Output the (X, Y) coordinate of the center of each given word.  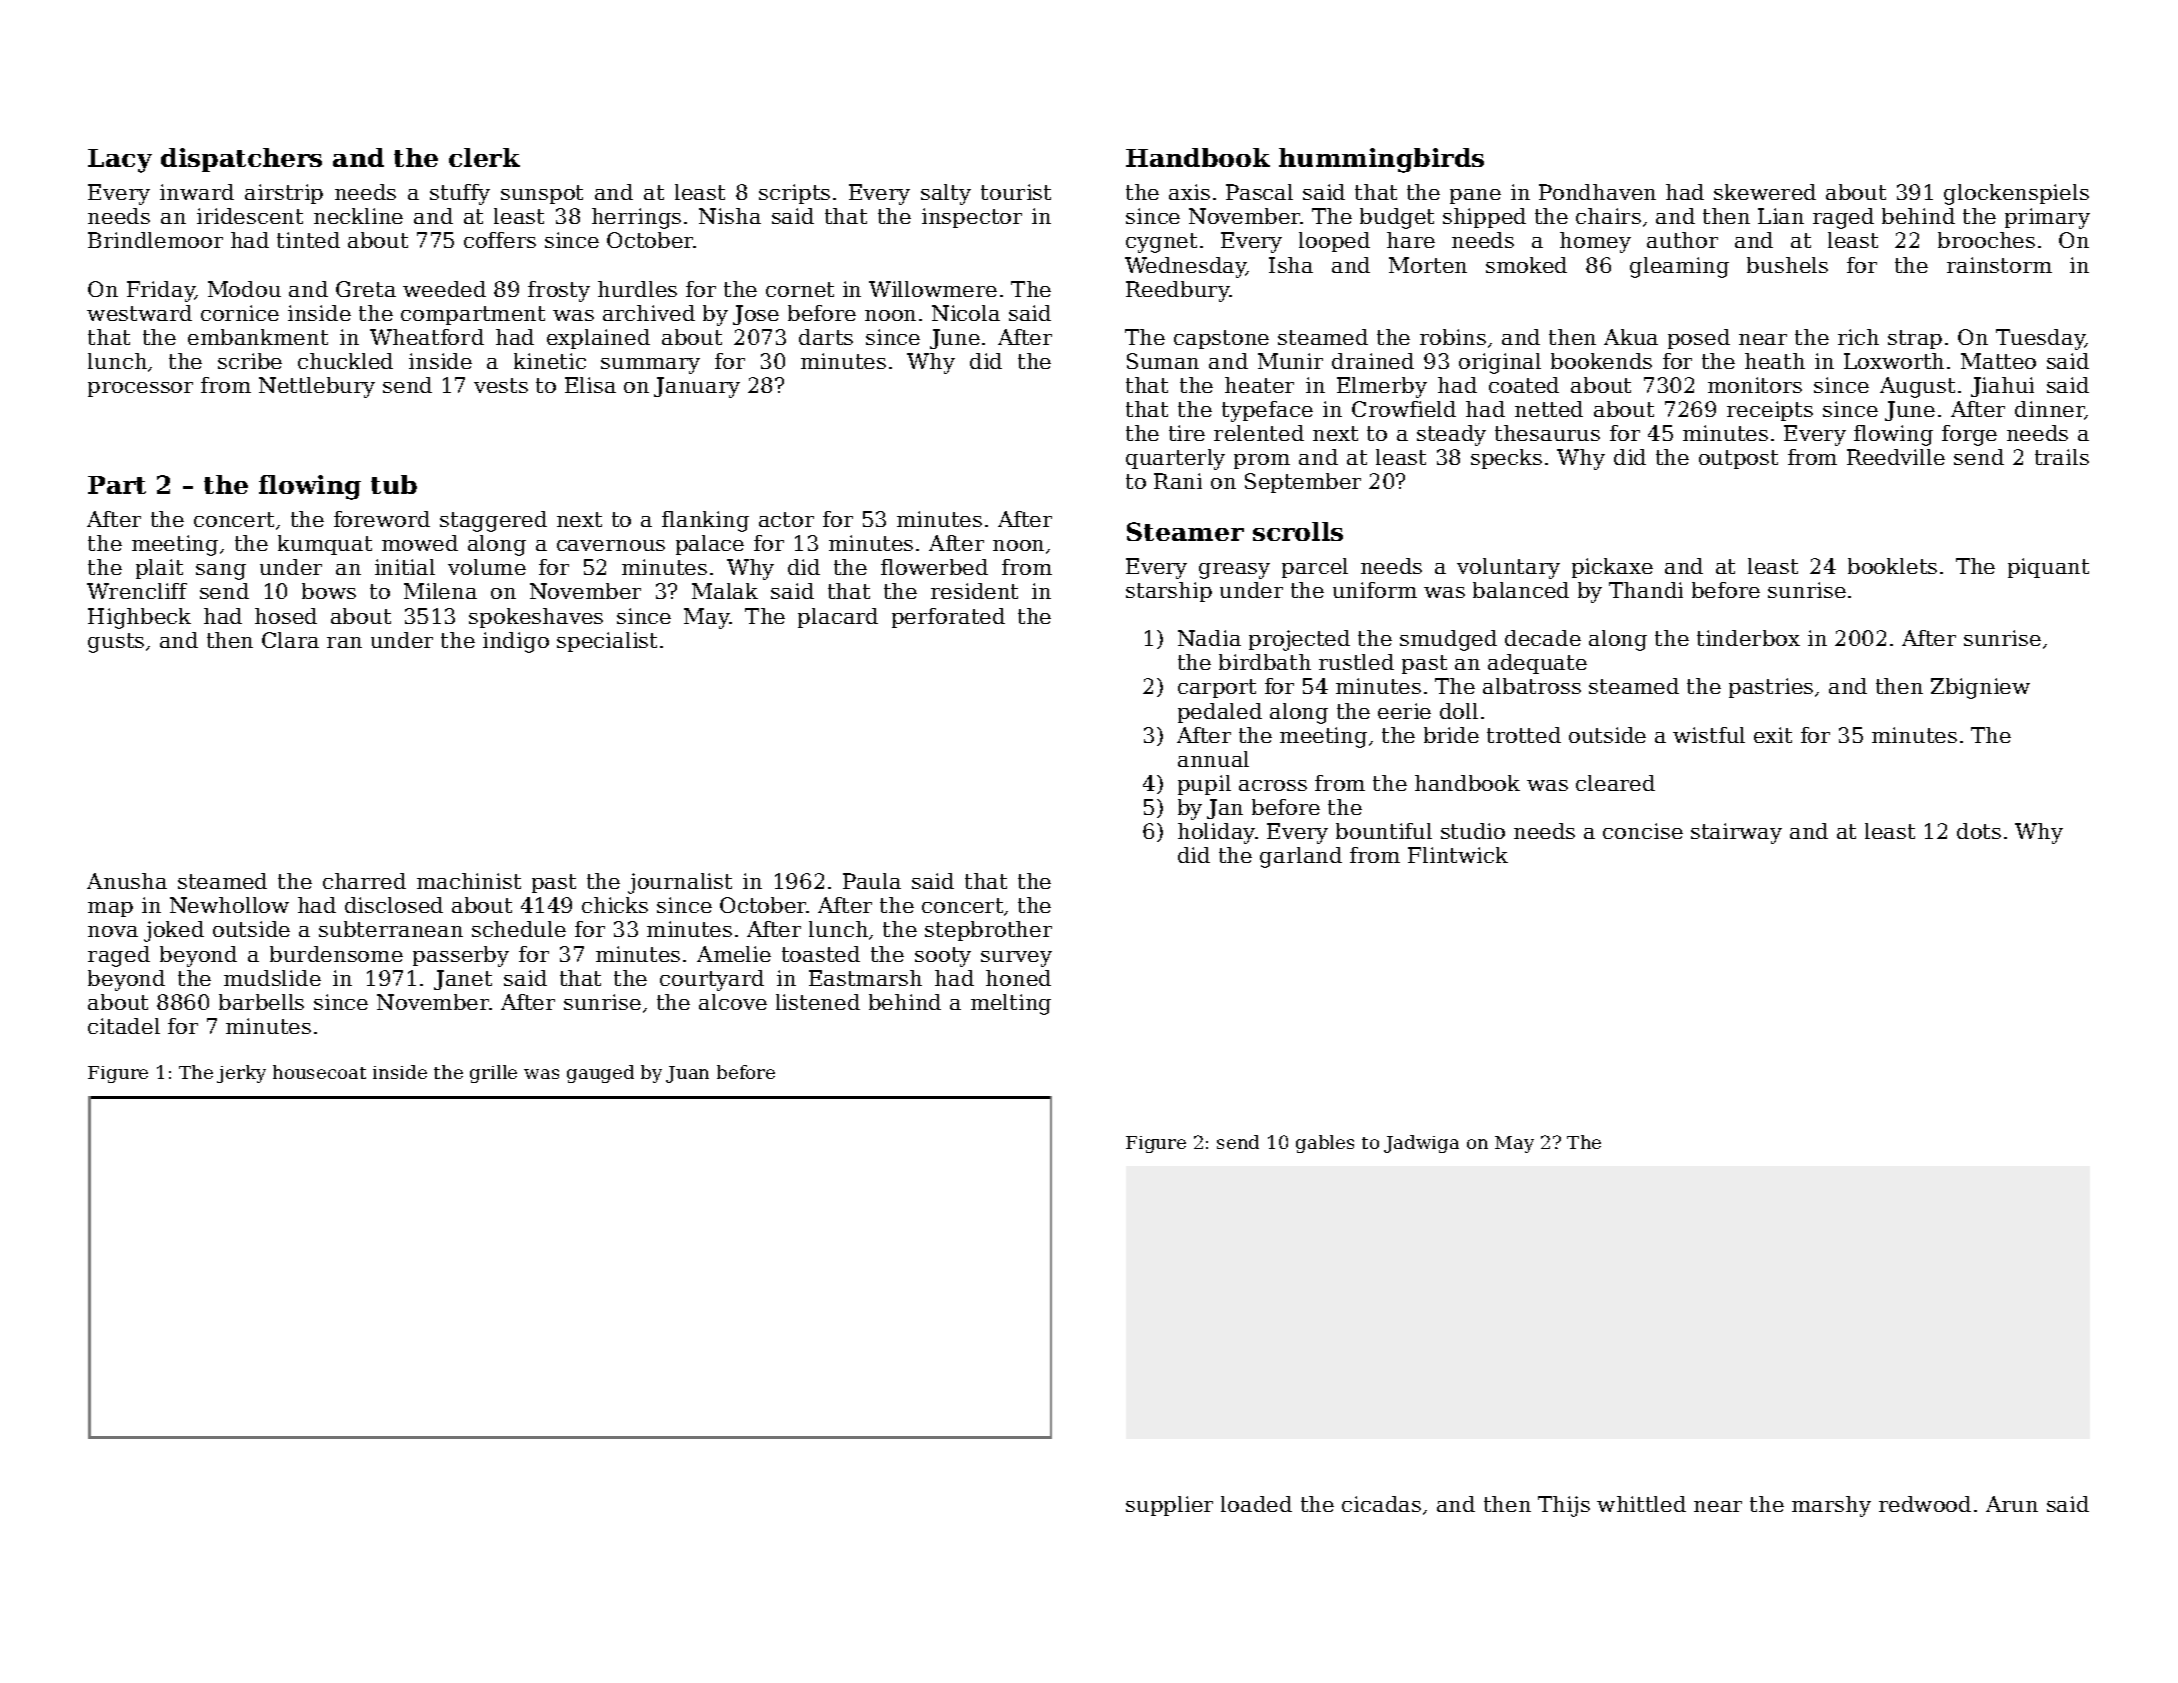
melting (1011, 1004)
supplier (1169, 1506)
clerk (484, 157)
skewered (1765, 192)
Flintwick (1458, 855)
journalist (680, 883)
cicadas (1381, 1504)
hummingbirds (1381, 160)
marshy (1831, 1506)
